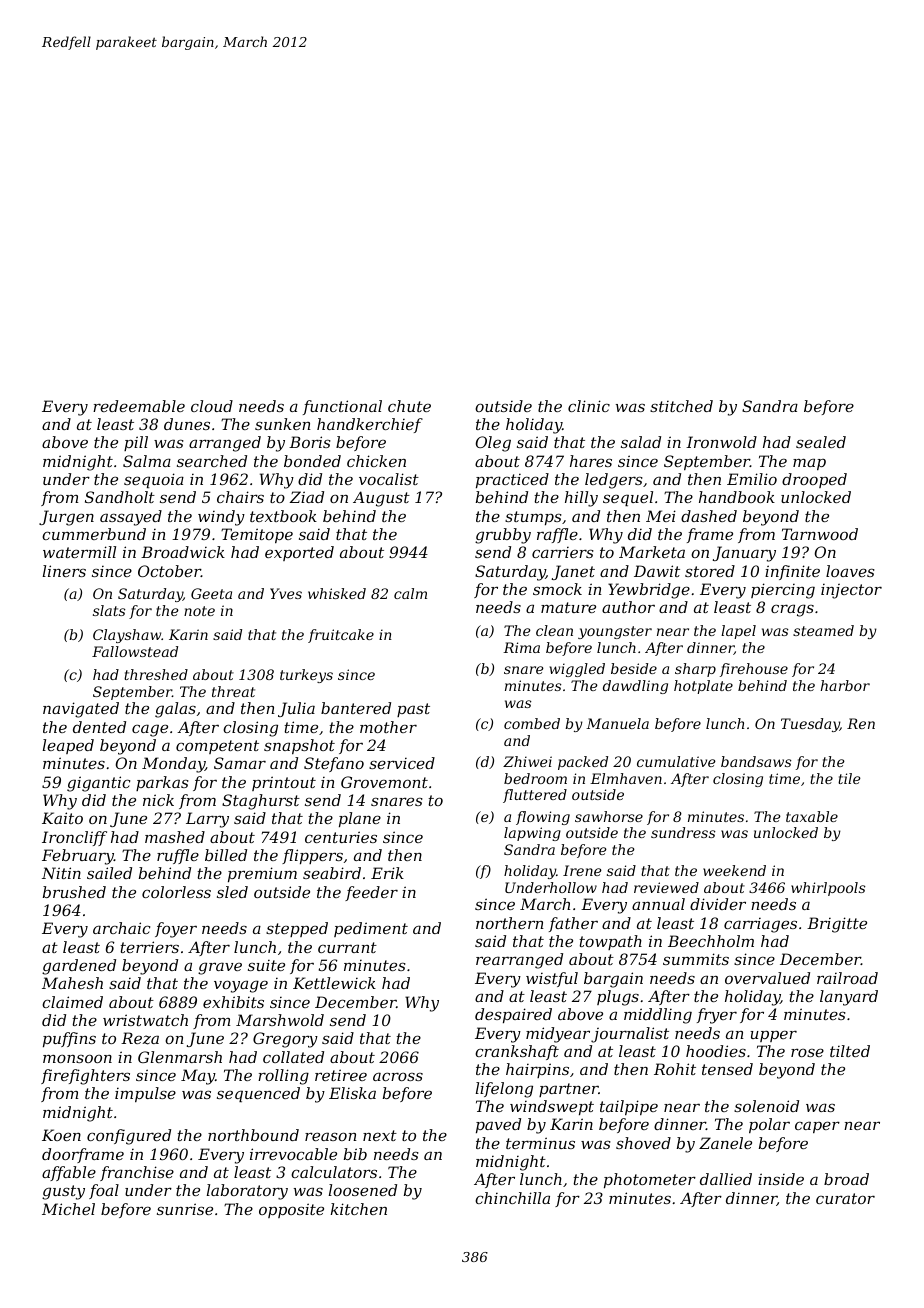 Image resolution: width=924 pixels, height=1308 pixels. I want to click on grubby, so click(503, 536).
